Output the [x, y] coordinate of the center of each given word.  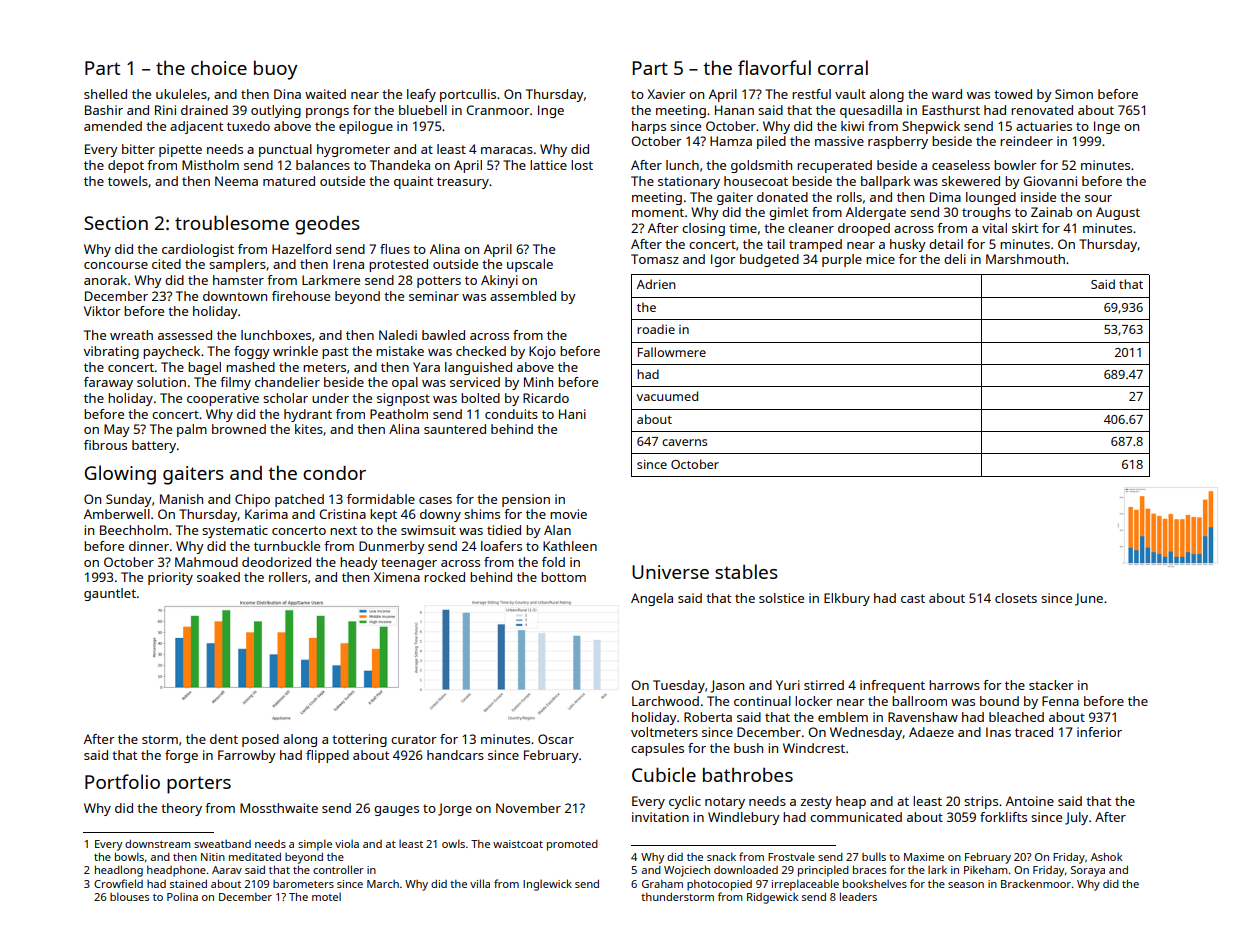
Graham [662, 884]
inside [1038, 197]
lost [582, 165]
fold [553, 562]
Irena [348, 264]
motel [326, 896]
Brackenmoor [1036, 883]
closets [1016, 598]
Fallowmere [672, 352]
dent [224, 739]
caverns [684, 442]
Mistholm [210, 165]
